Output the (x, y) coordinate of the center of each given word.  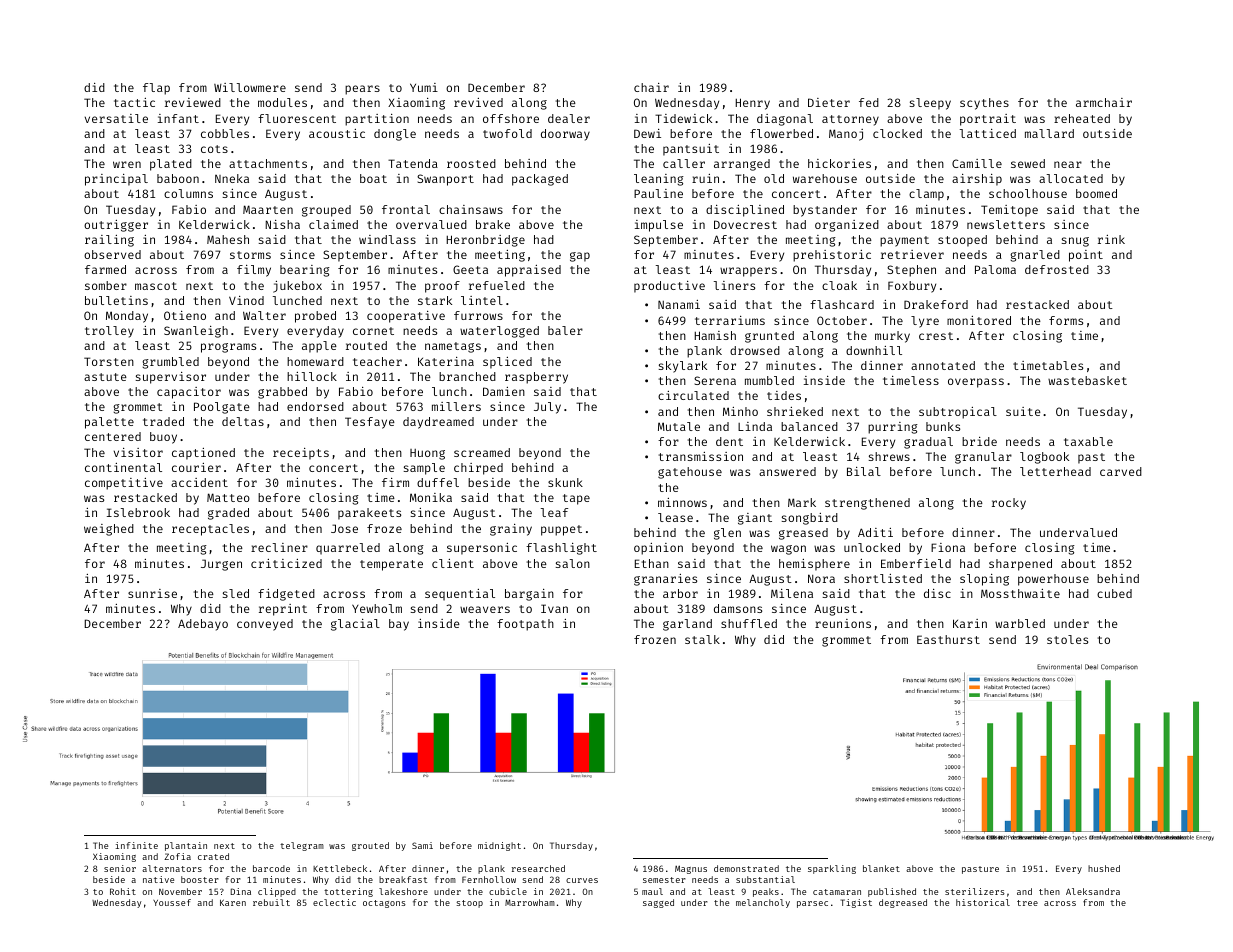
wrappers (748, 272)
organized (847, 226)
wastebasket (1087, 380)
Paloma (995, 269)
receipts (301, 454)
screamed (482, 452)
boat (373, 178)
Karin (970, 623)
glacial (355, 625)
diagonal (785, 120)
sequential (460, 595)
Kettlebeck (340, 868)
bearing (305, 271)
